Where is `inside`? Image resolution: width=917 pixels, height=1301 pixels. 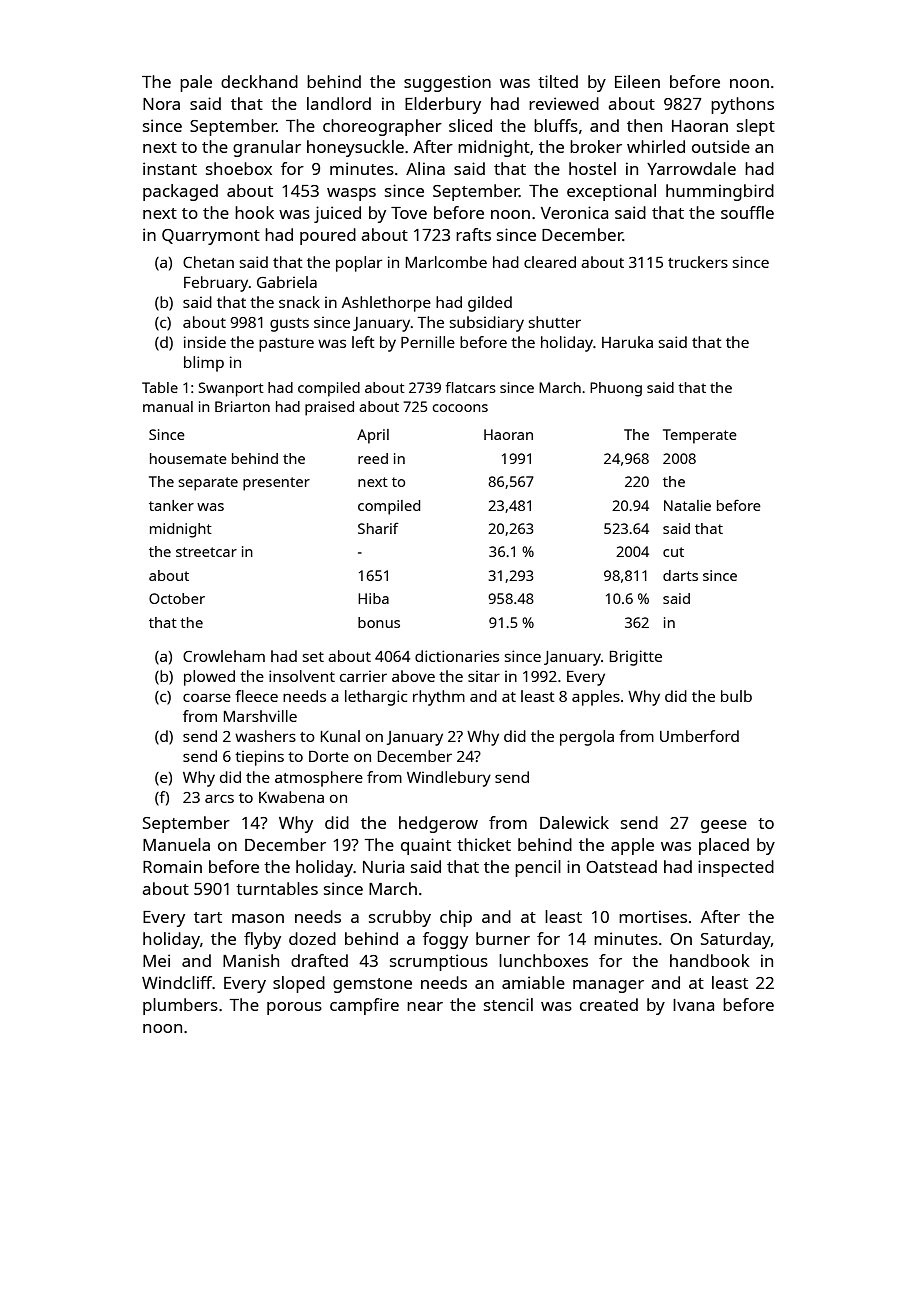 inside is located at coordinates (205, 342).
